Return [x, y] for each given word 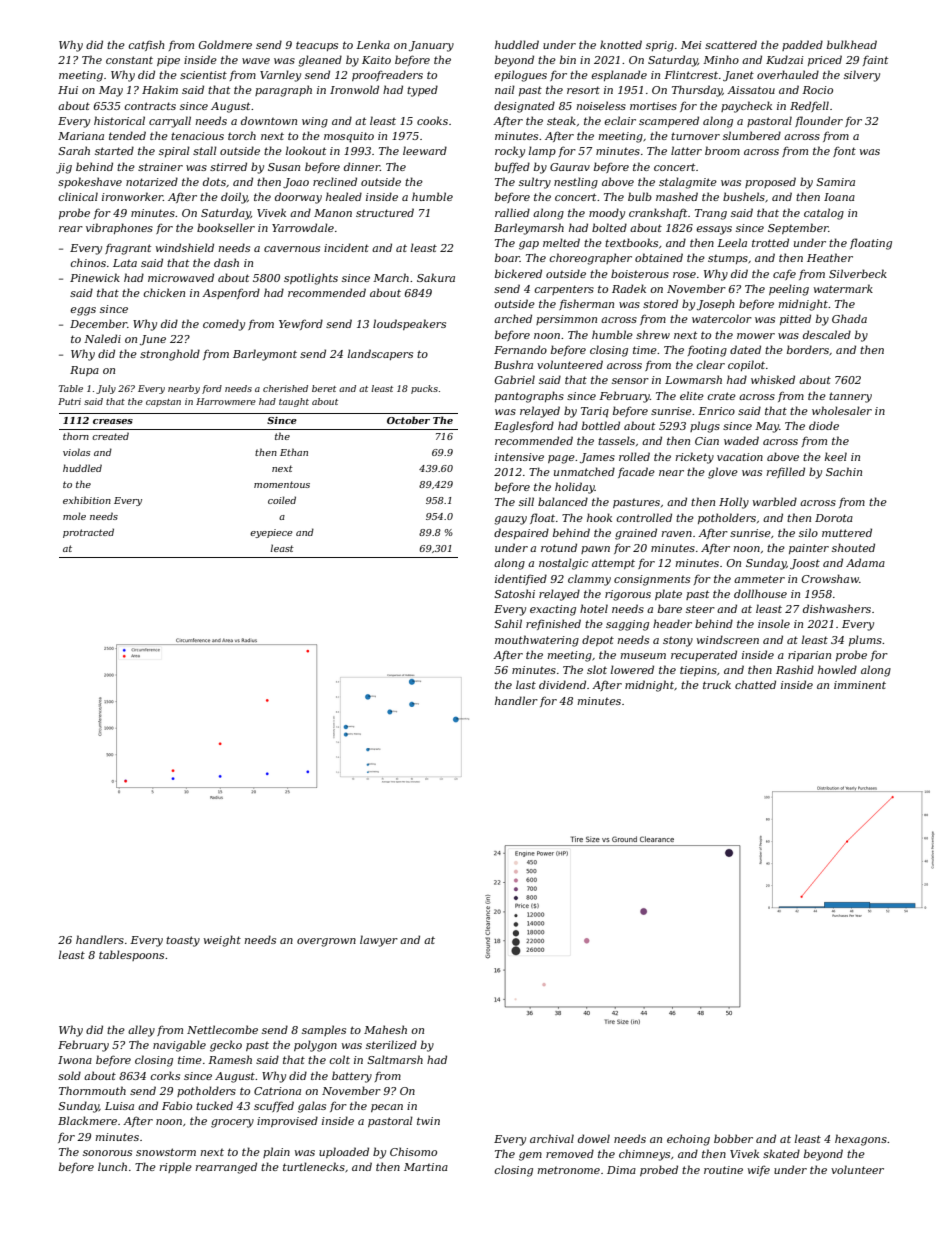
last [526, 684]
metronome [569, 1170]
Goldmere [225, 44]
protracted [88, 533]
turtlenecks [314, 1166]
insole [774, 623]
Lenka [373, 44]
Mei [691, 45]
